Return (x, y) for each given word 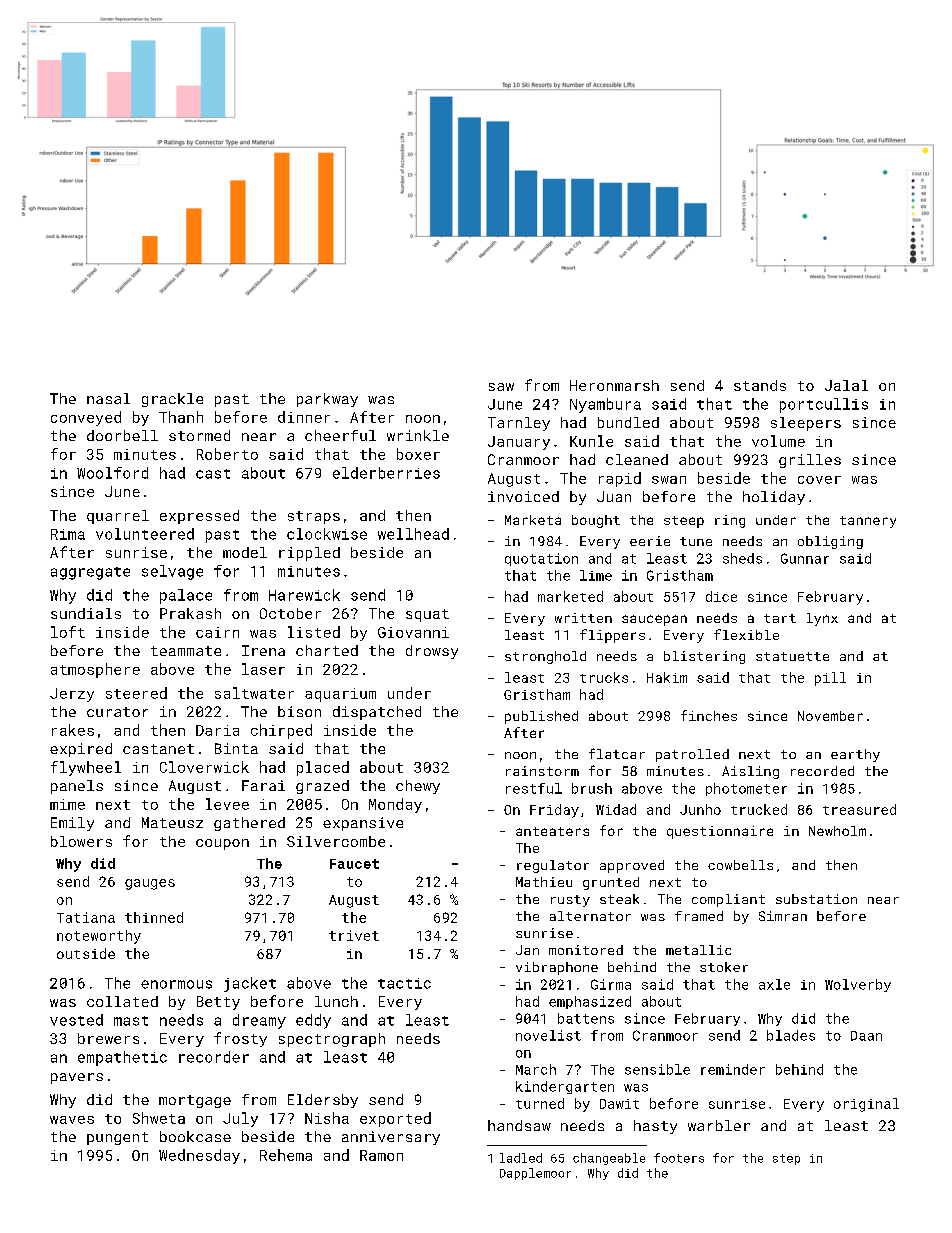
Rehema (286, 1155)
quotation (541, 559)
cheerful (340, 435)
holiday (774, 498)
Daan (866, 1036)
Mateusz (172, 822)
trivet (354, 935)
